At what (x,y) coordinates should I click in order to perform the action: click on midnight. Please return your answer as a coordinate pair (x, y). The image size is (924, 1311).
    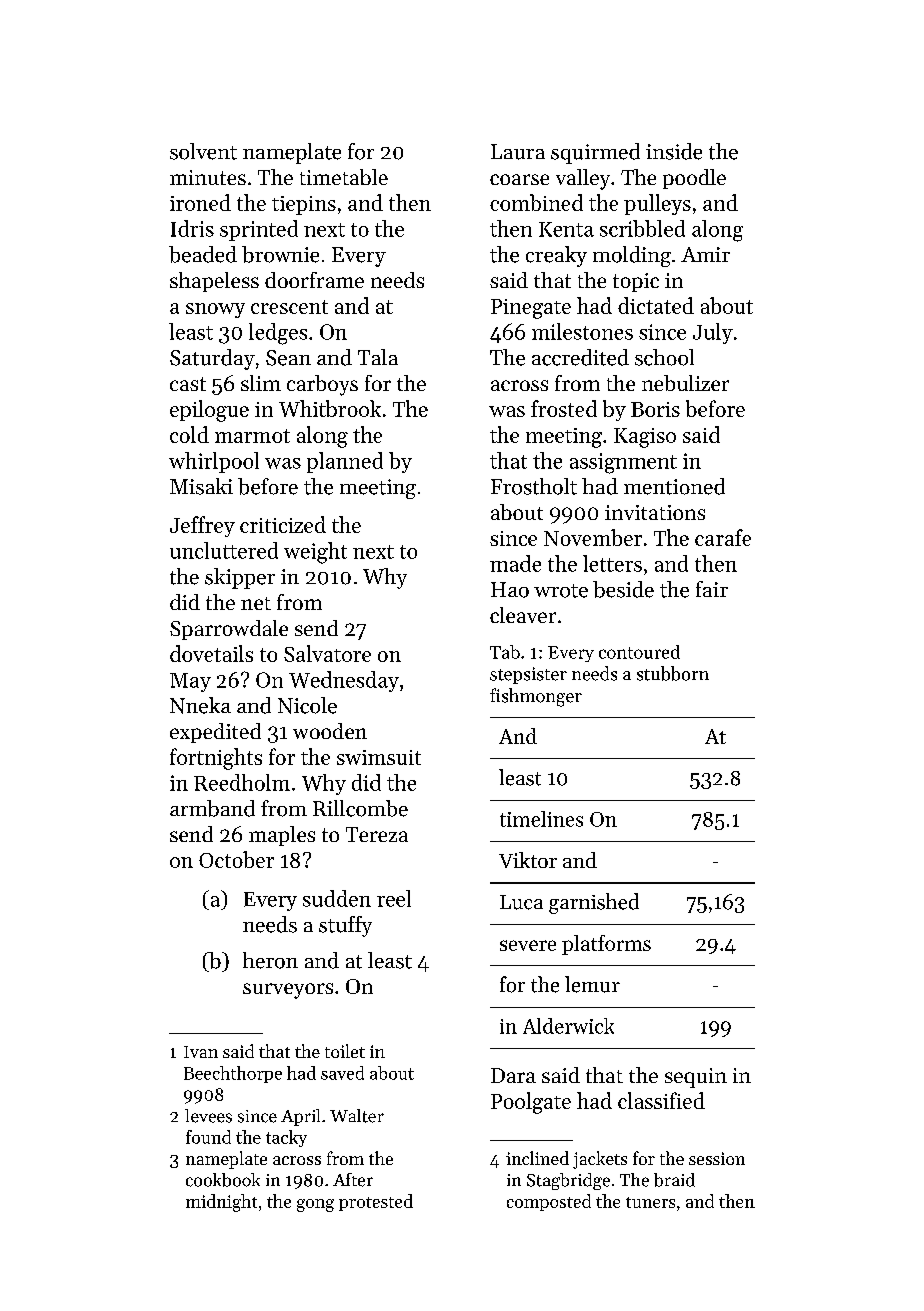
    Looking at the image, I should click on (221, 1203).
